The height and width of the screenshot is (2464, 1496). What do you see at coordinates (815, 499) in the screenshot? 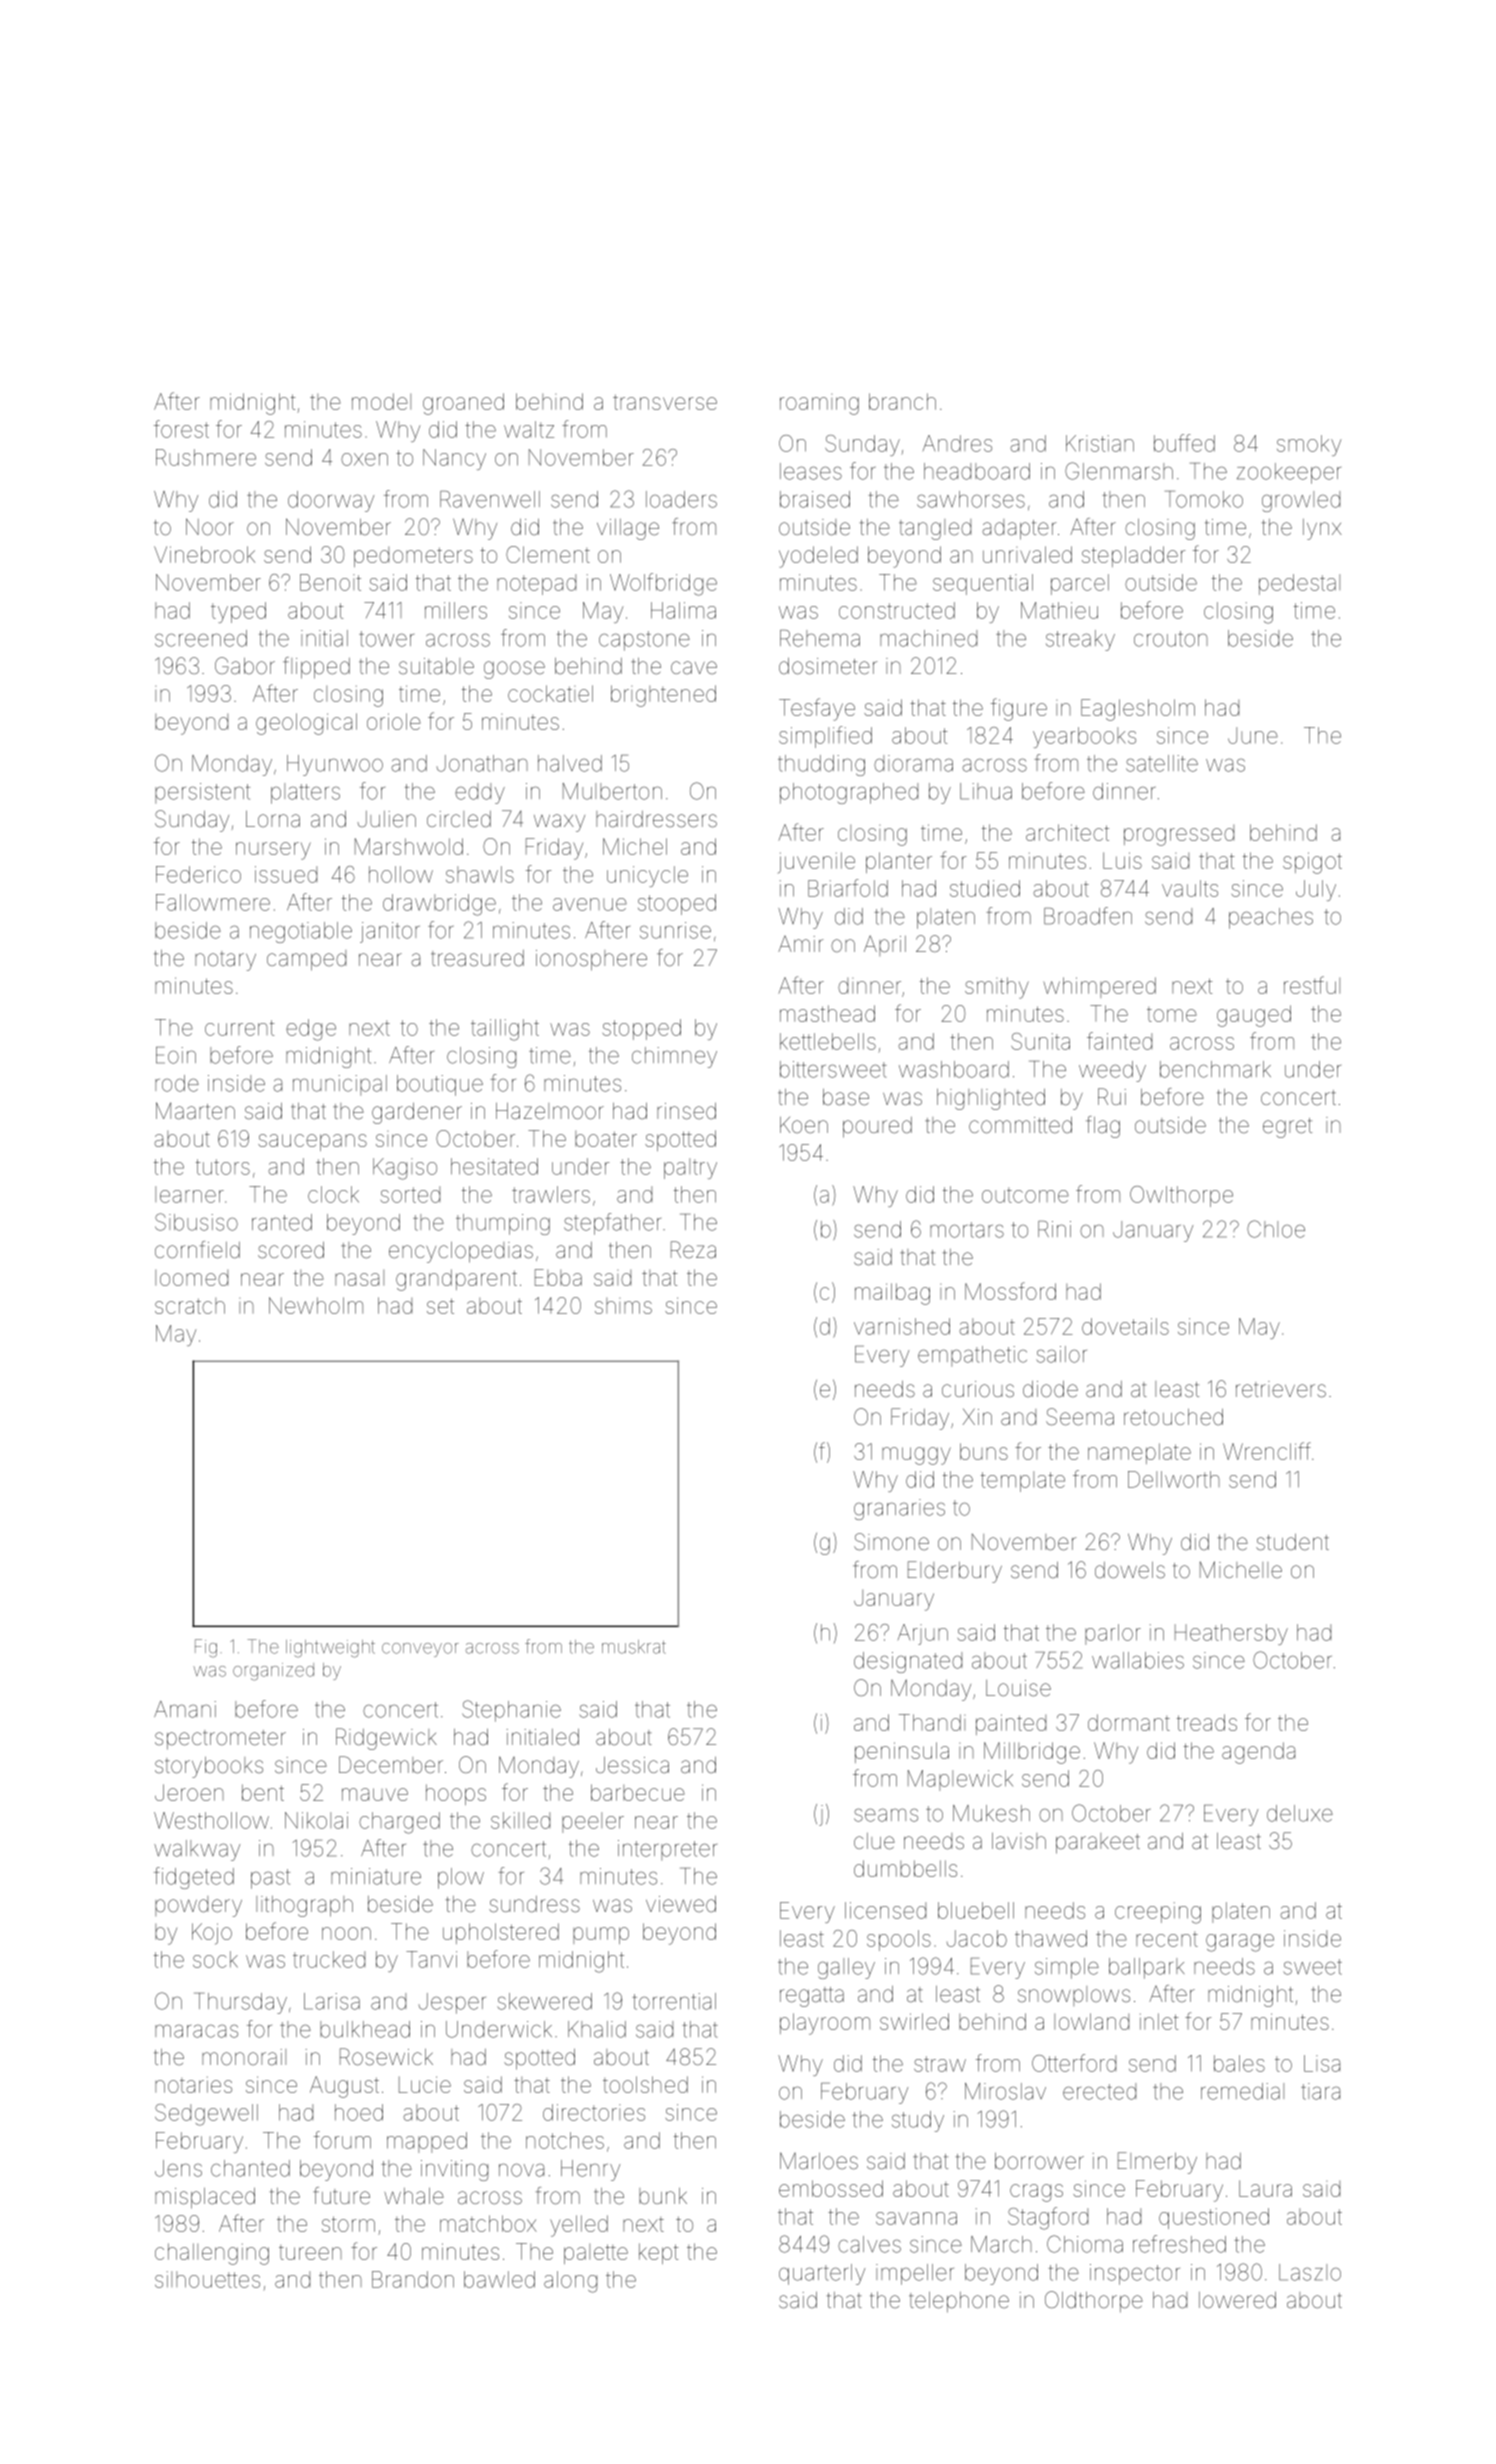
I see `braised` at bounding box center [815, 499].
